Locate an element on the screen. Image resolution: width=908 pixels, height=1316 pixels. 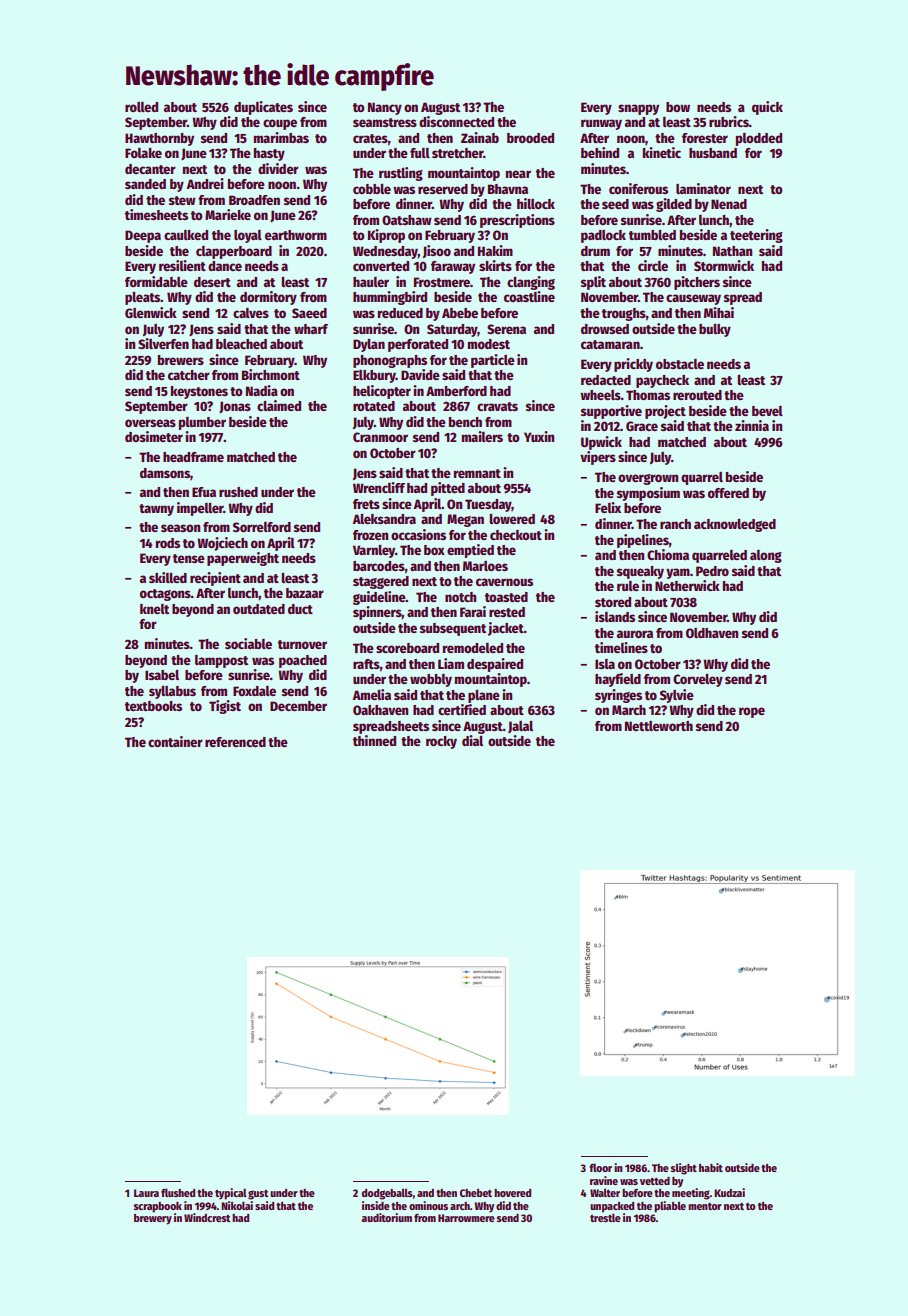
brewery is located at coordinates (153, 1219).
